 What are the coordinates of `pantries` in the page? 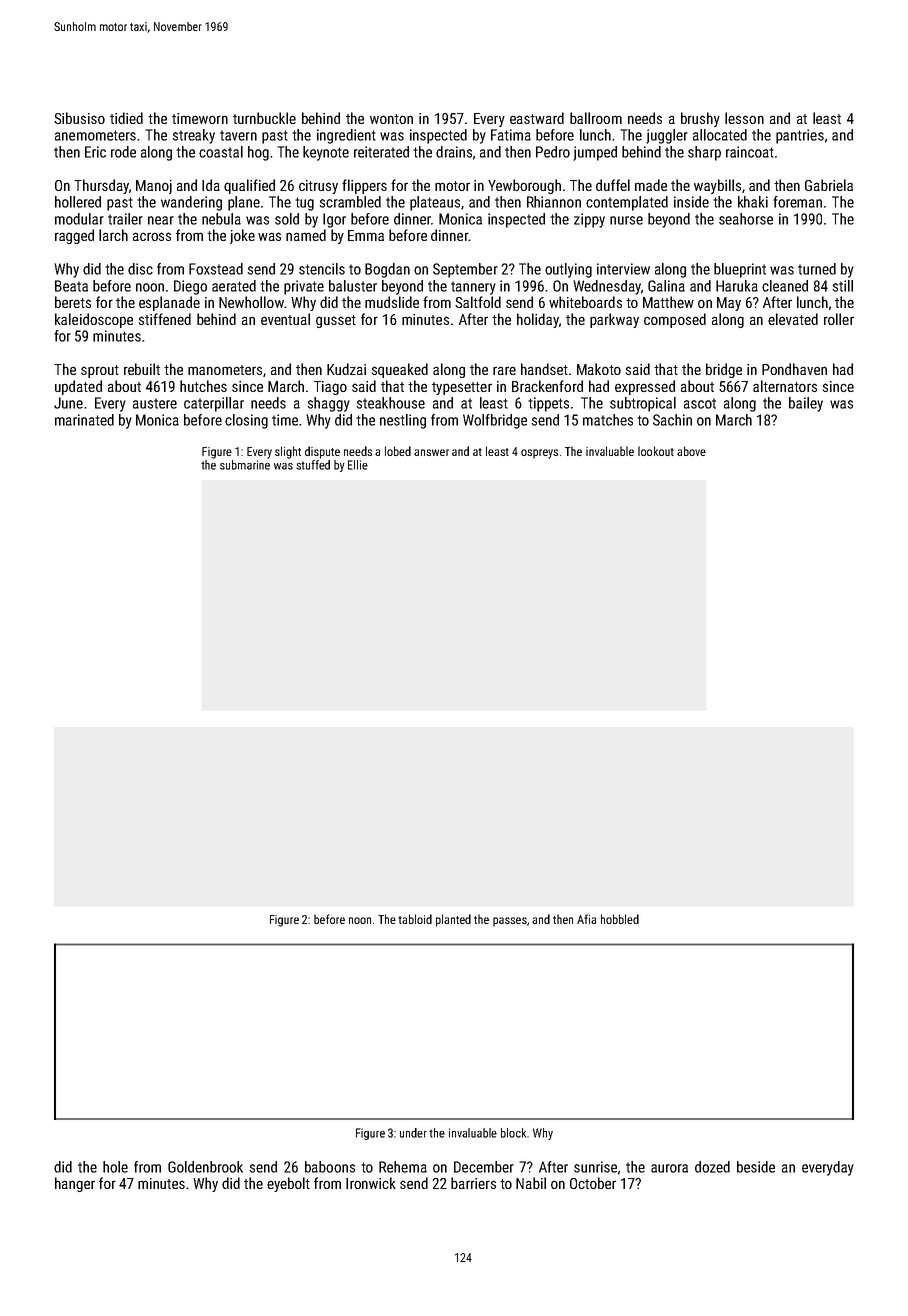 It's located at (800, 136).
